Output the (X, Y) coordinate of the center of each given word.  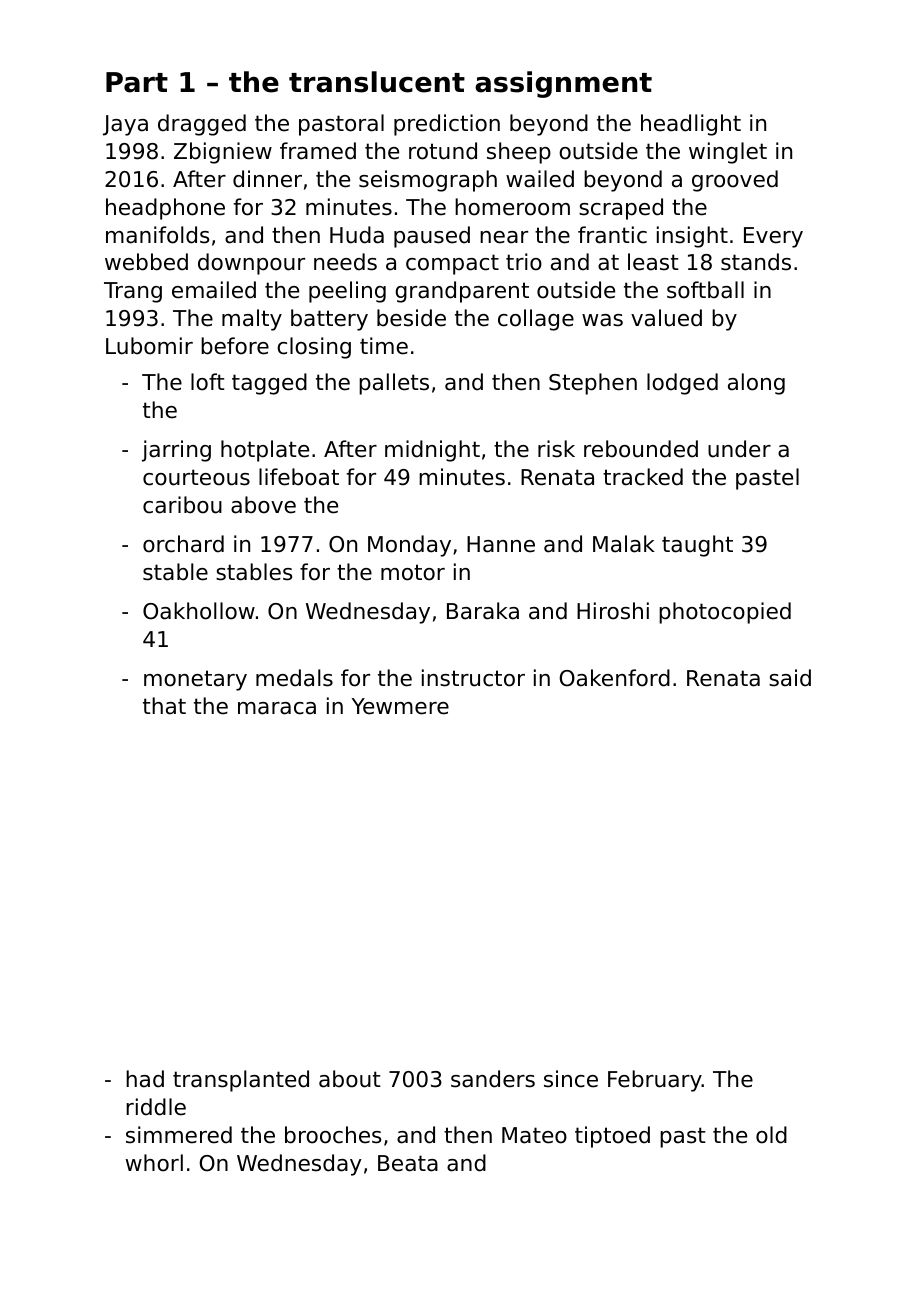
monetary (195, 680)
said (790, 678)
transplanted (241, 1081)
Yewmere (400, 706)
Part (137, 82)
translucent (377, 82)
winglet (728, 153)
